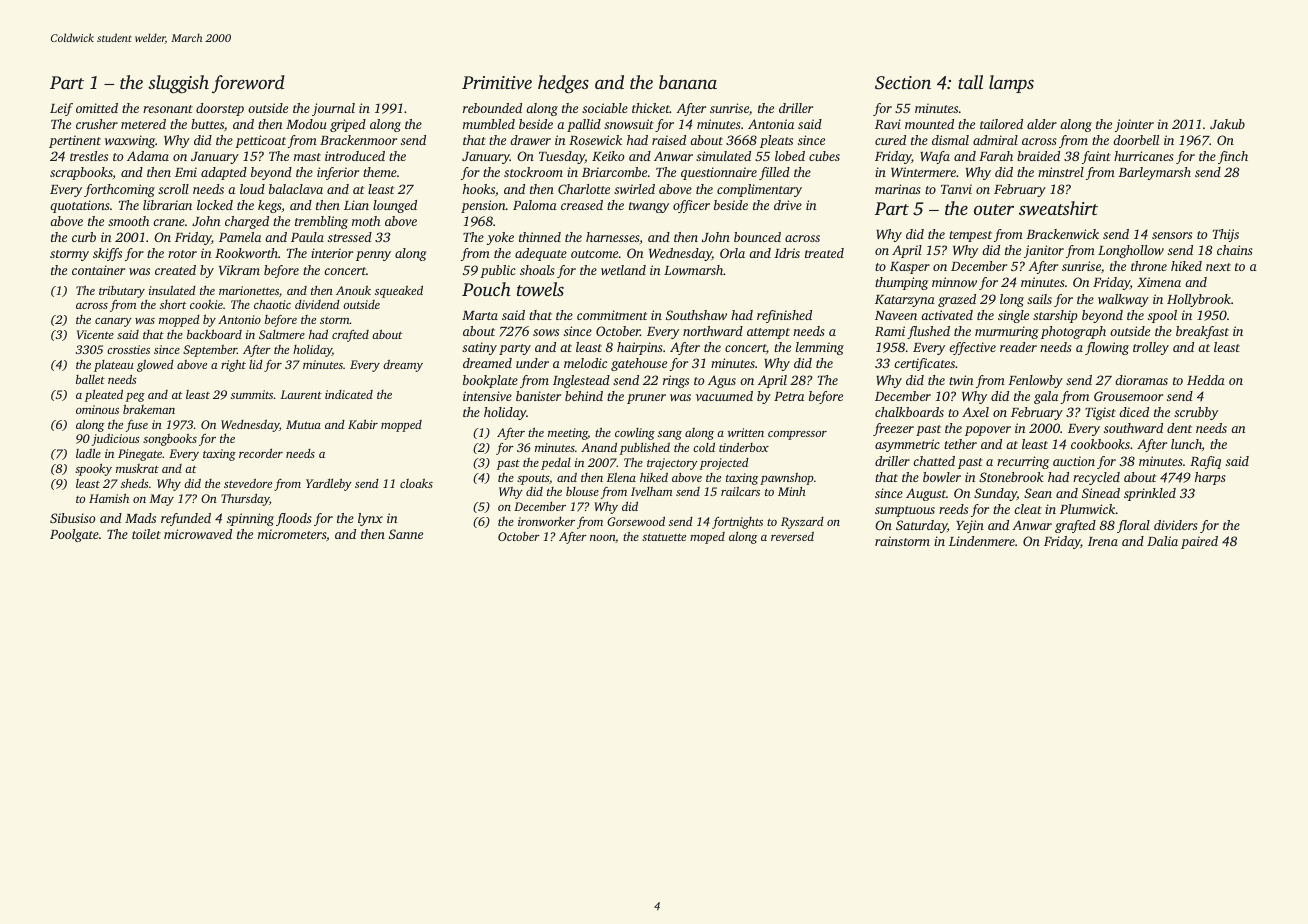 Image resolution: width=1308 pixels, height=924 pixels. I want to click on Sanne, so click(406, 534).
